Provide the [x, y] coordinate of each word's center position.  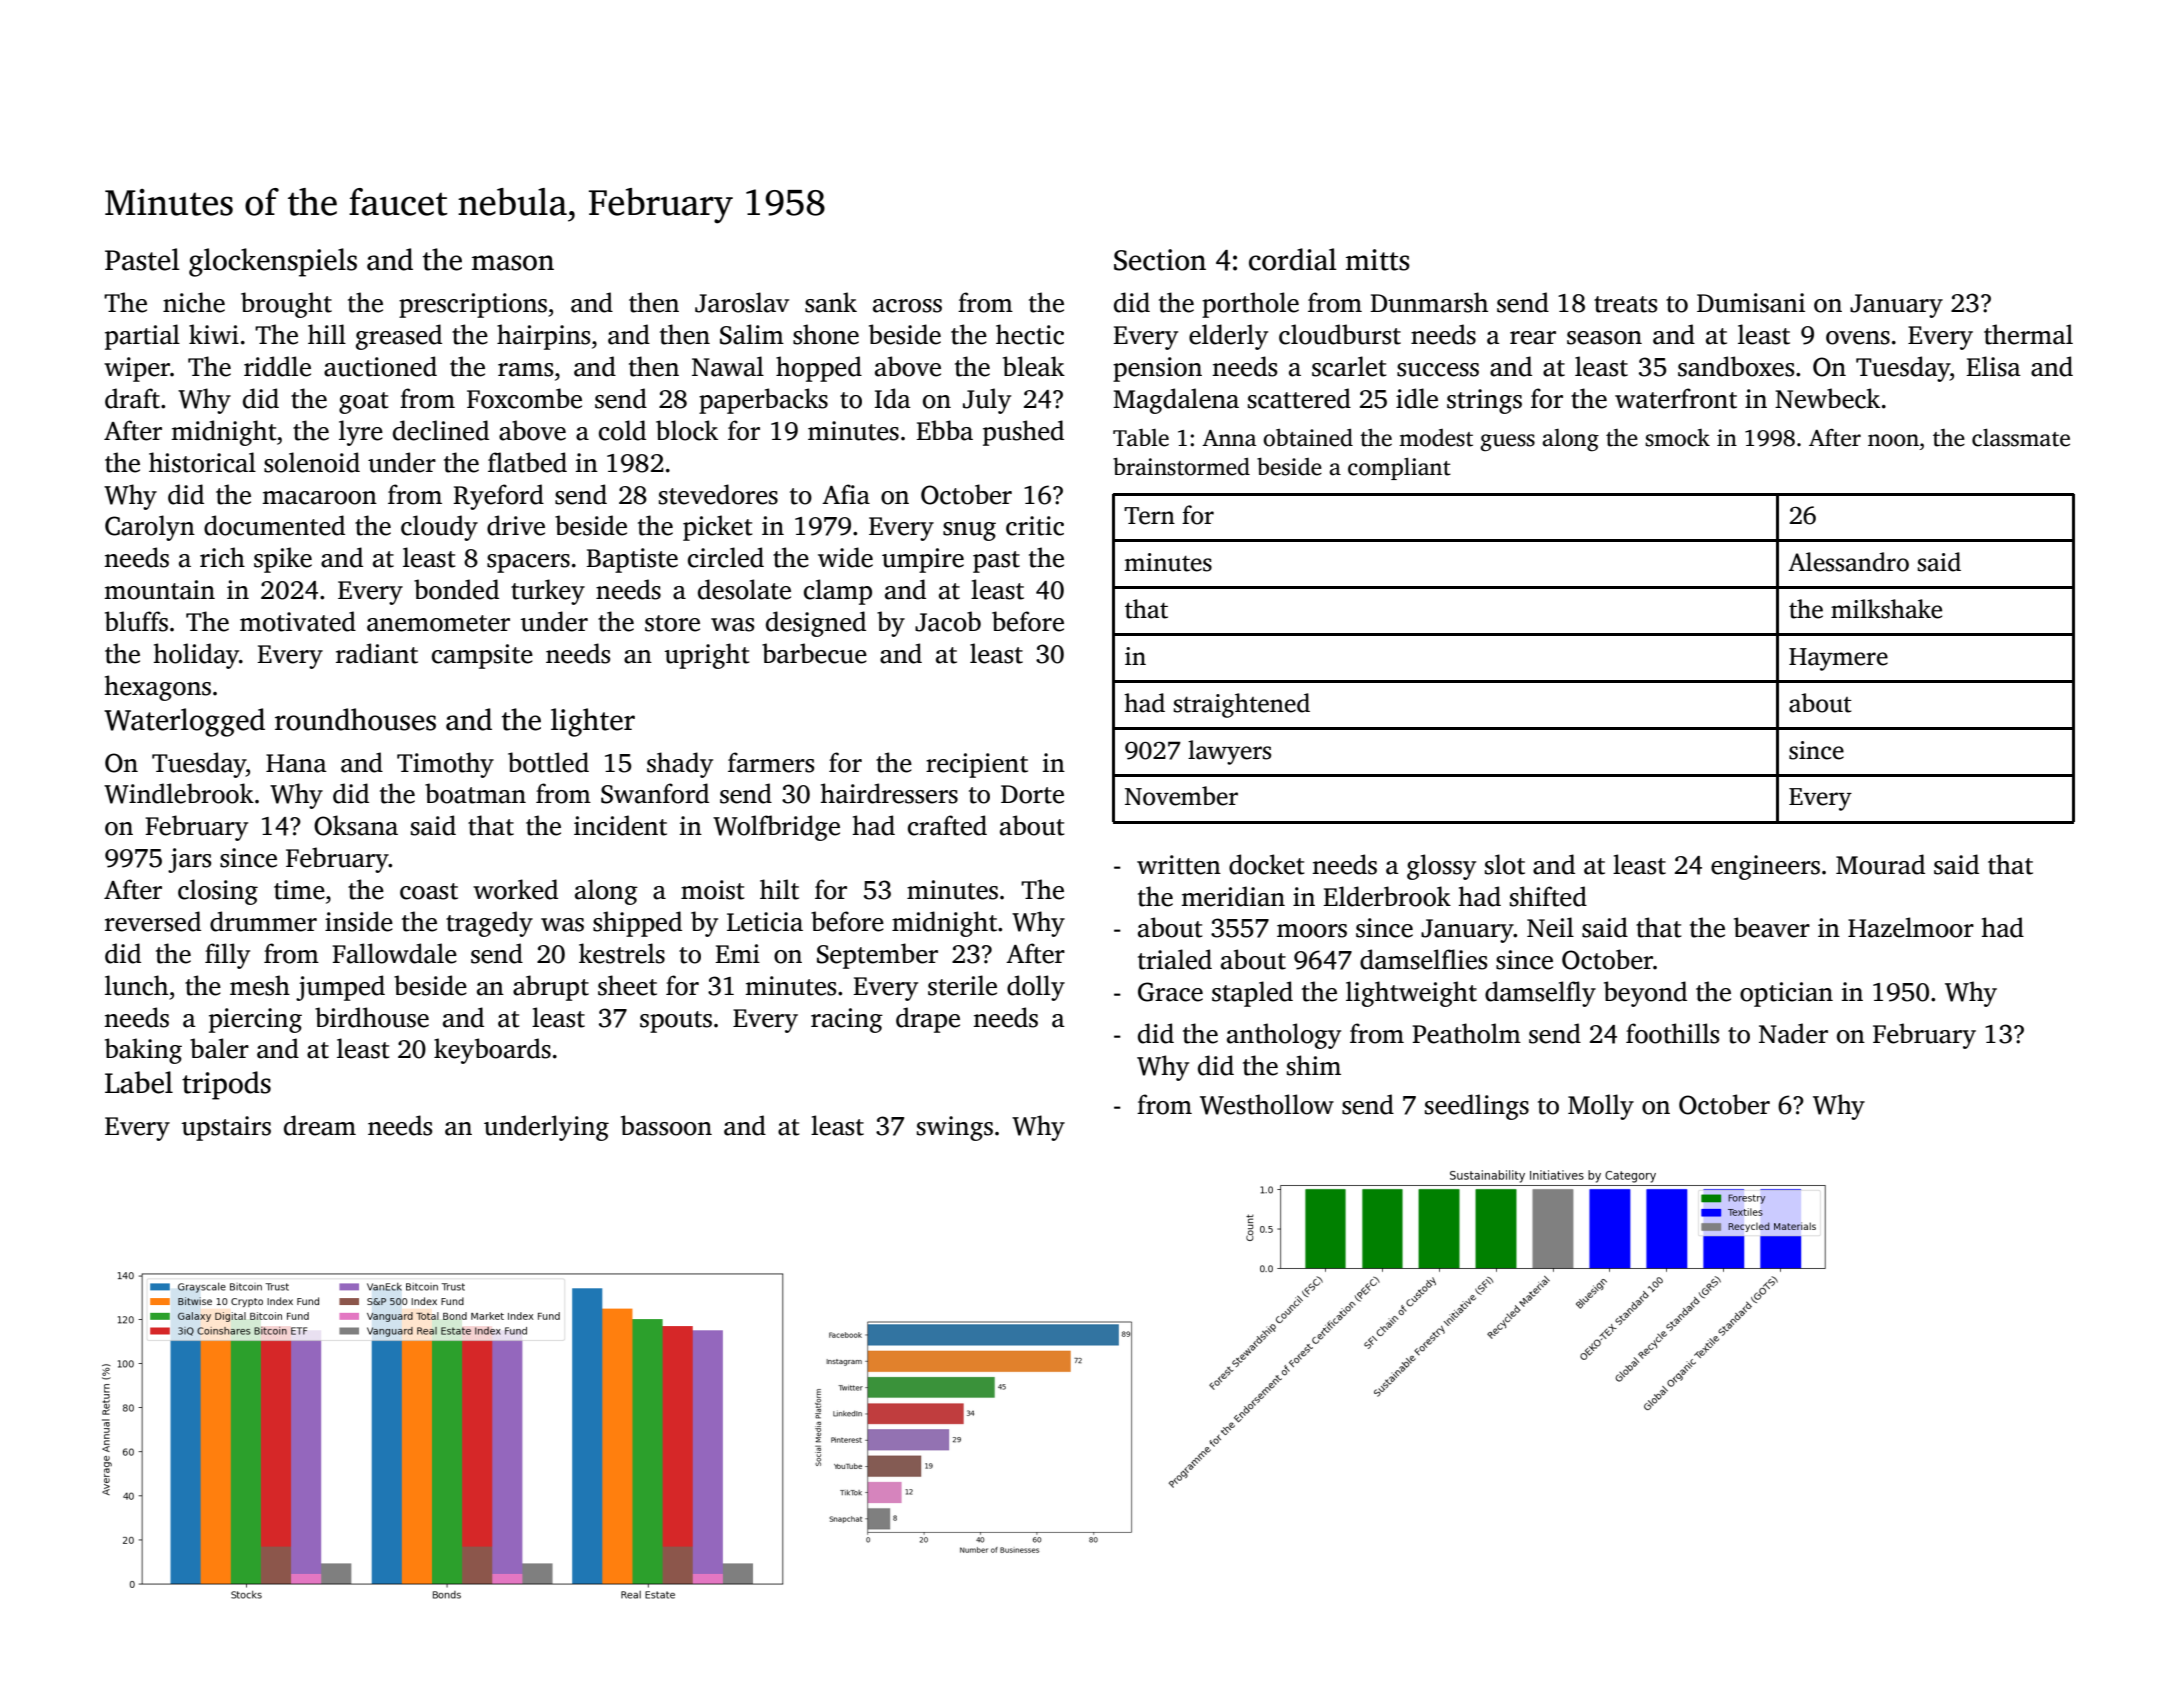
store [672, 623]
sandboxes [1736, 366]
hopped [819, 369]
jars [189, 860]
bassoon [666, 1125]
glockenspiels [273, 262]
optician [1786, 994]
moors [1312, 931]
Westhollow [1267, 1104]
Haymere [1838, 659]
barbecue [814, 653]
